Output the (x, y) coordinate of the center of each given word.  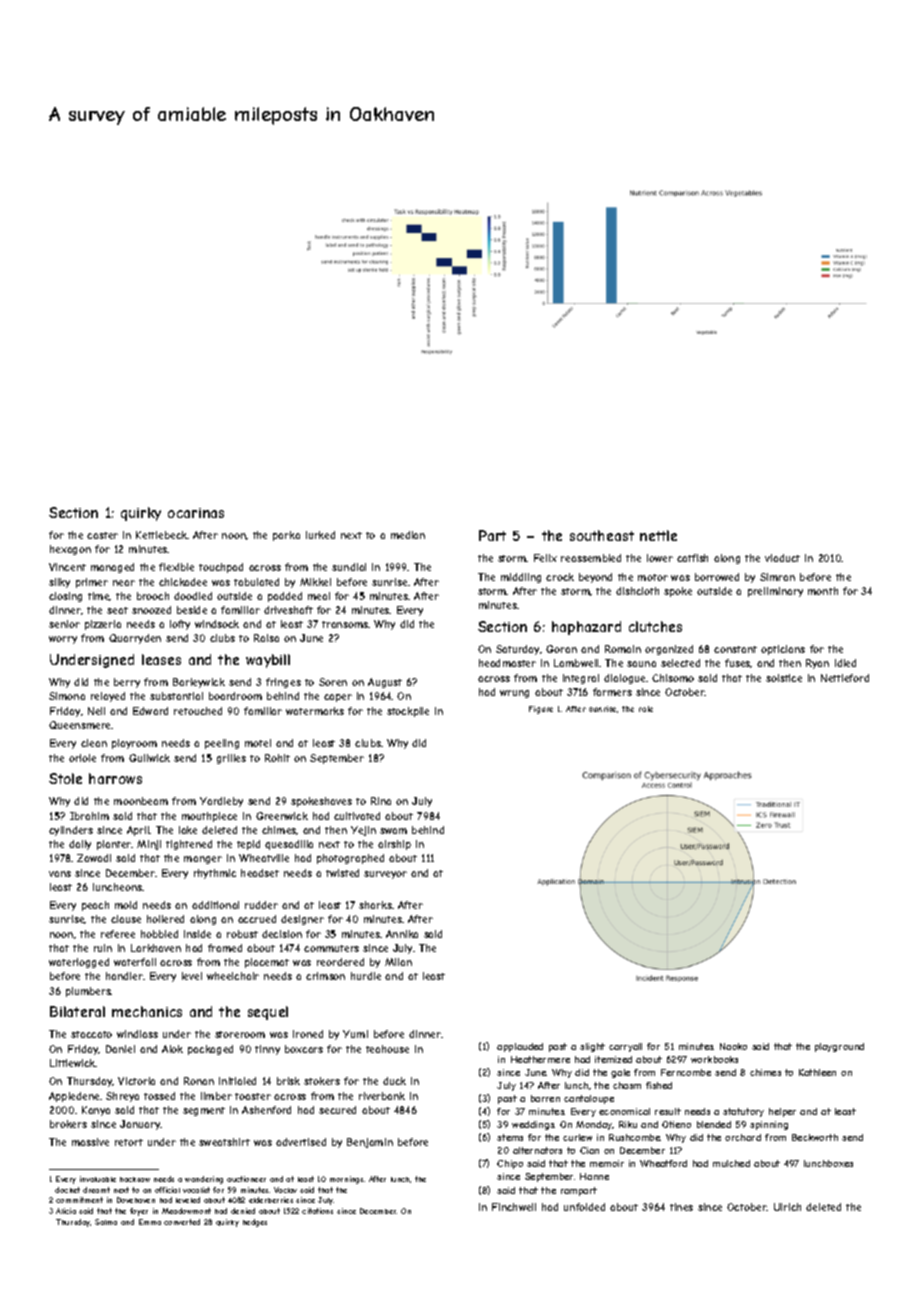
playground (839, 1047)
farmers (612, 692)
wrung (514, 694)
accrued (257, 919)
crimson (325, 976)
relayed (108, 697)
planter (114, 845)
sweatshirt (224, 1142)
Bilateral (77, 1011)
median (408, 535)
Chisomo (673, 678)
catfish (692, 558)
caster (102, 535)
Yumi (355, 1034)
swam (393, 831)
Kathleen (817, 1072)
